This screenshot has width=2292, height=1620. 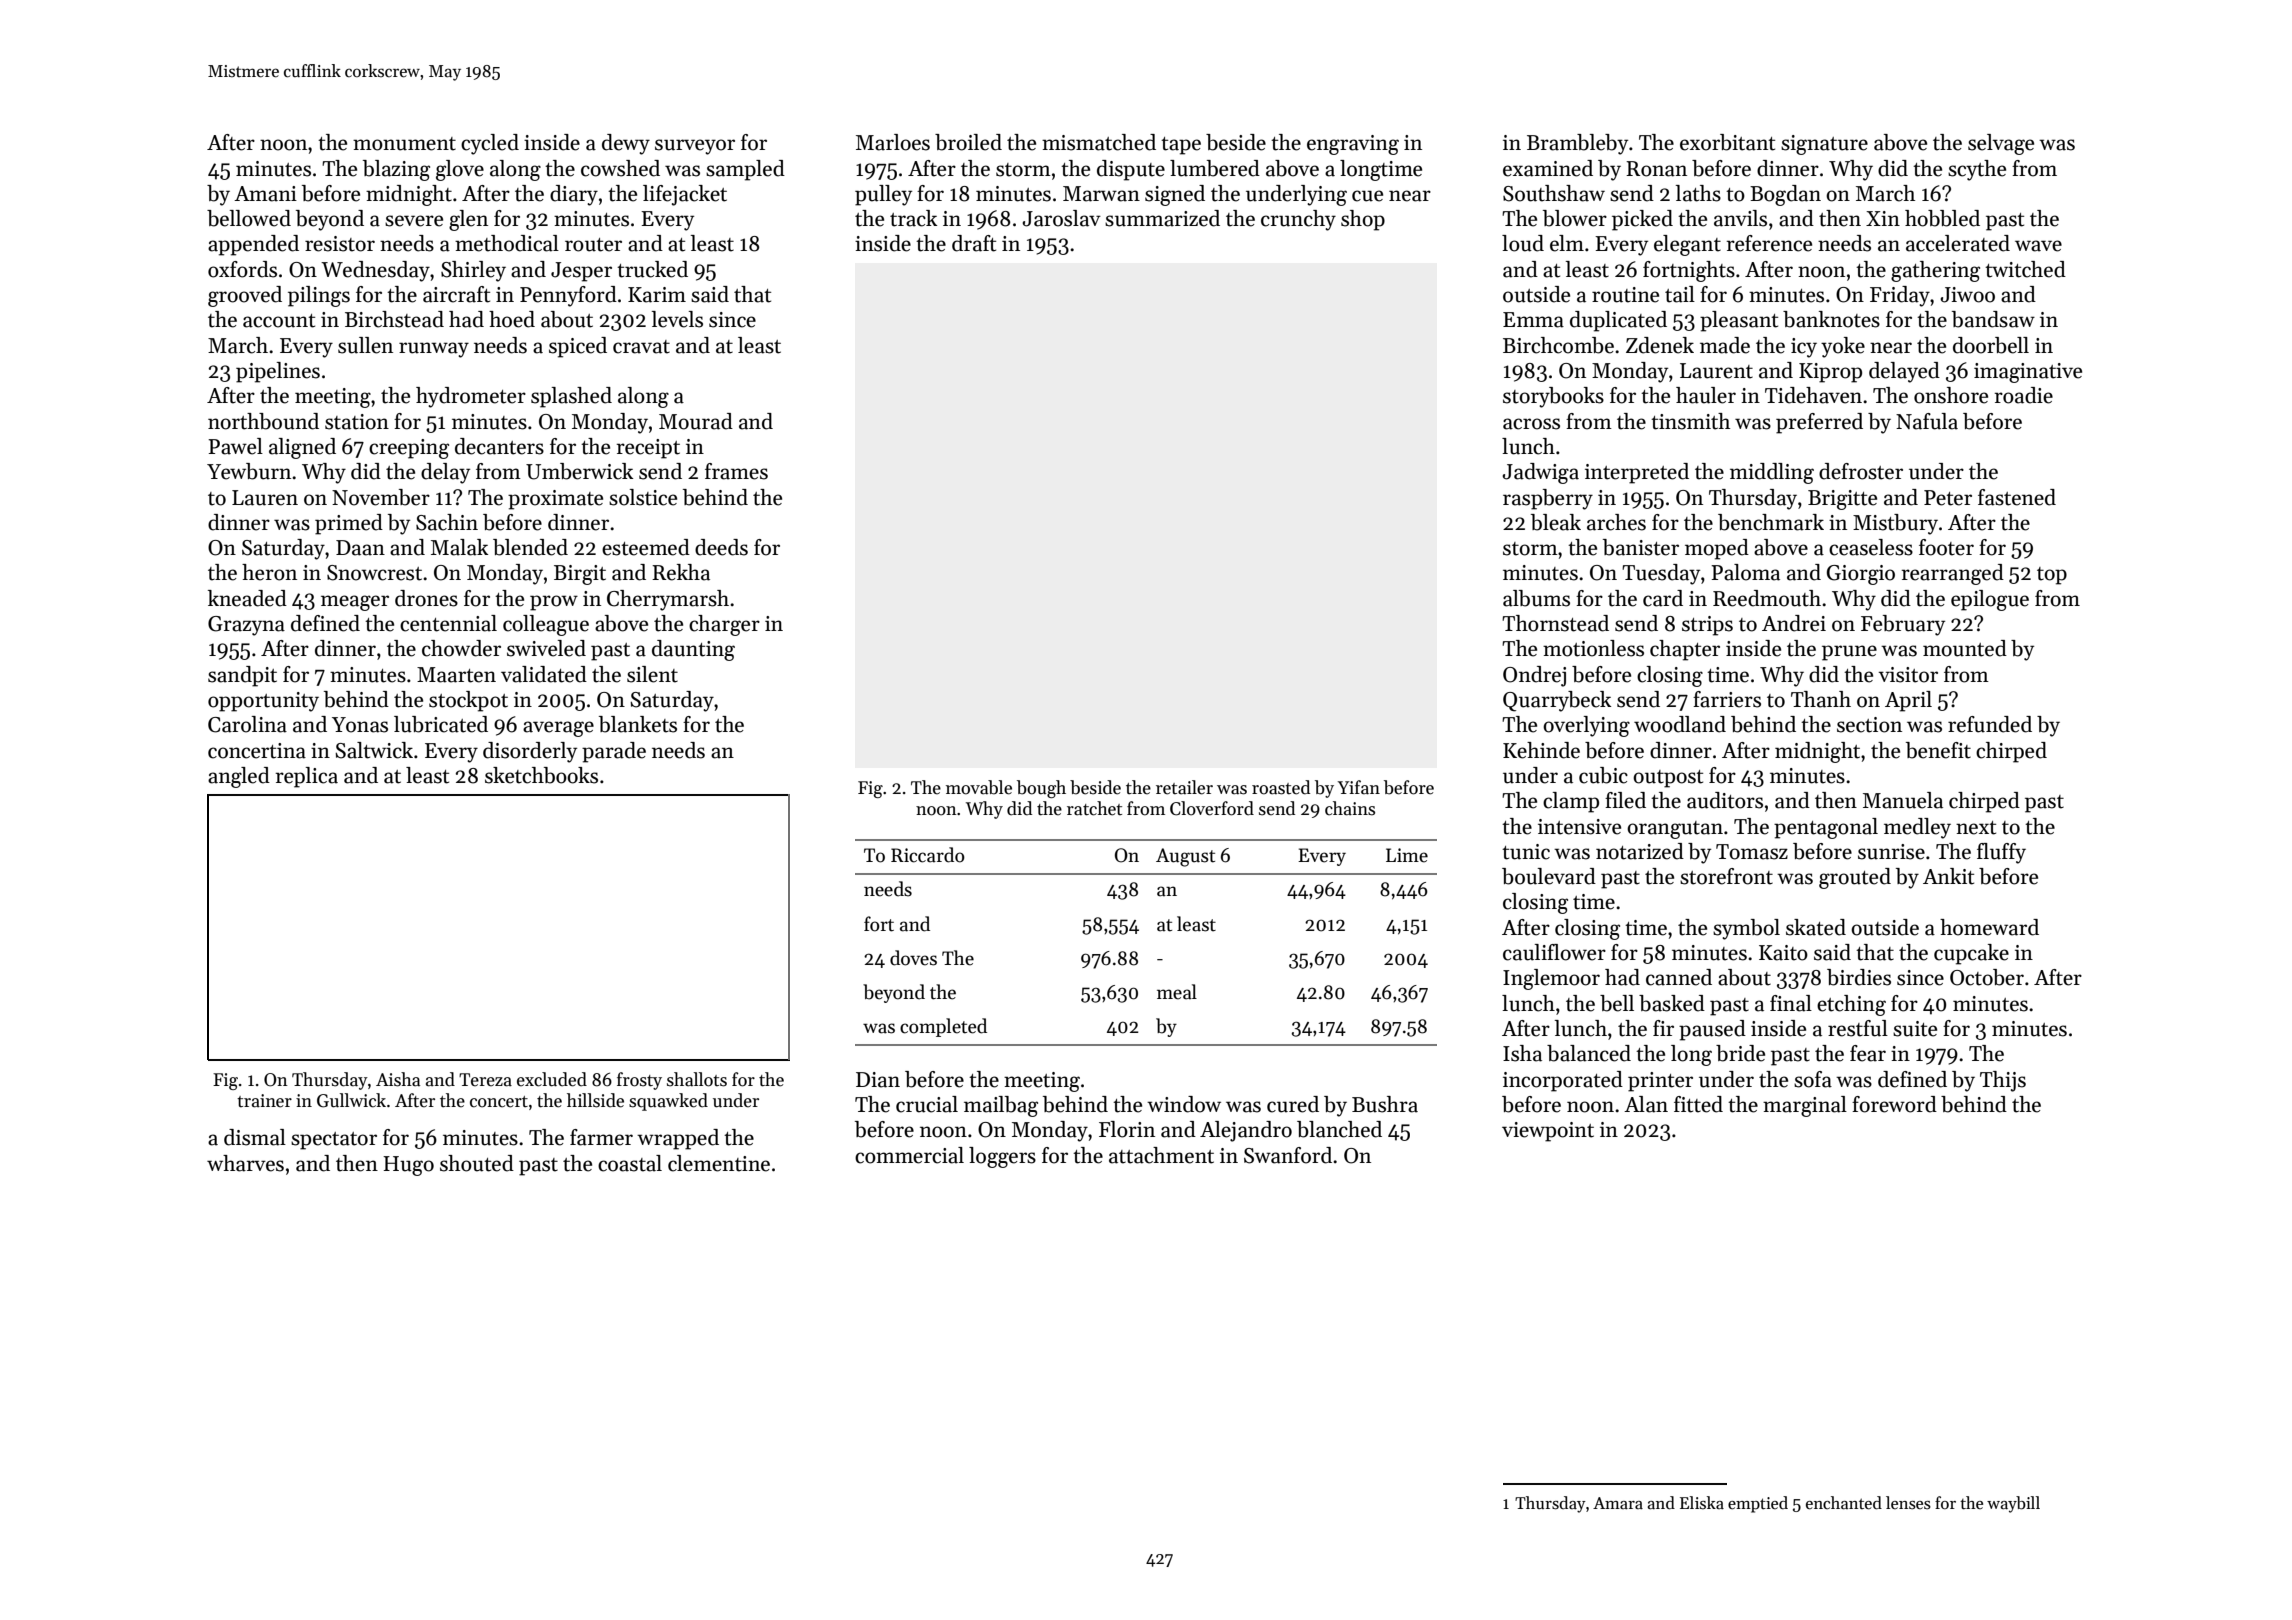 What do you see at coordinates (249, 471) in the screenshot?
I see `Yewburn` at bounding box center [249, 471].
